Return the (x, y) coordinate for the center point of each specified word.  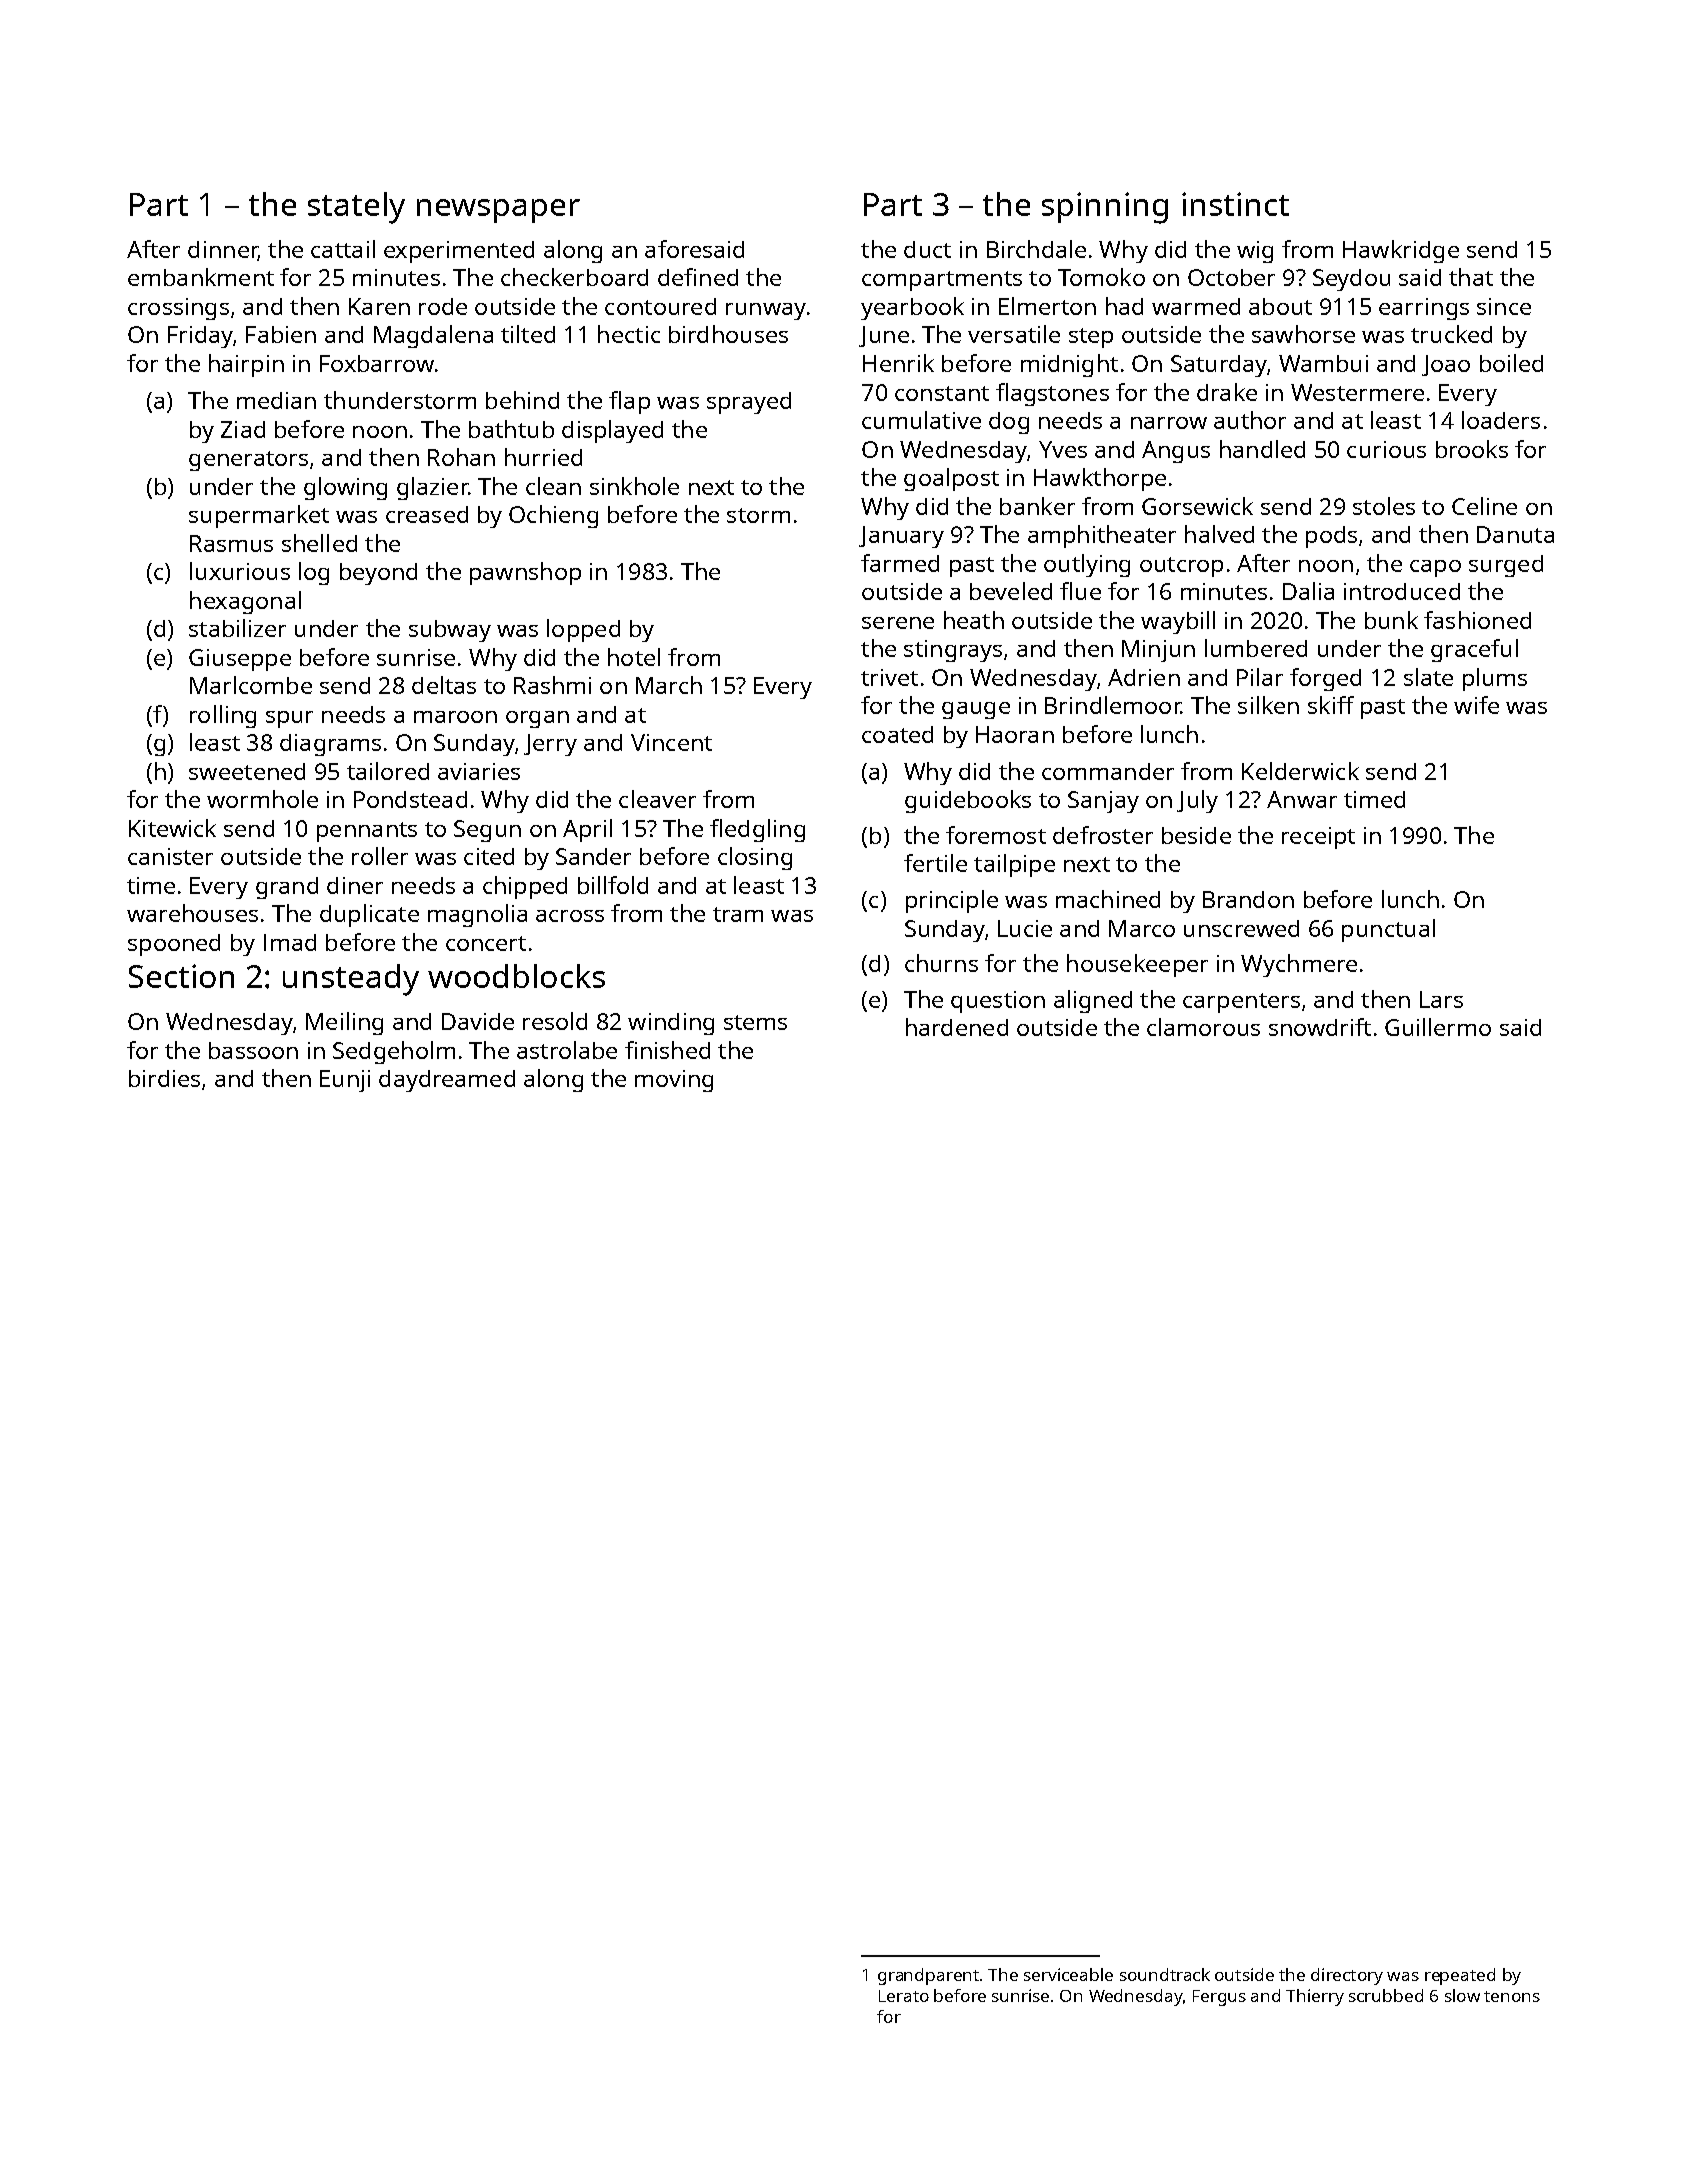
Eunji (345, 1081)
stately (356, 208)
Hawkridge (1401, 251)
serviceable (1068, 1974)
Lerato (904, 1996)
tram (738, 914)
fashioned (1477, 620)
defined (698, 277)
